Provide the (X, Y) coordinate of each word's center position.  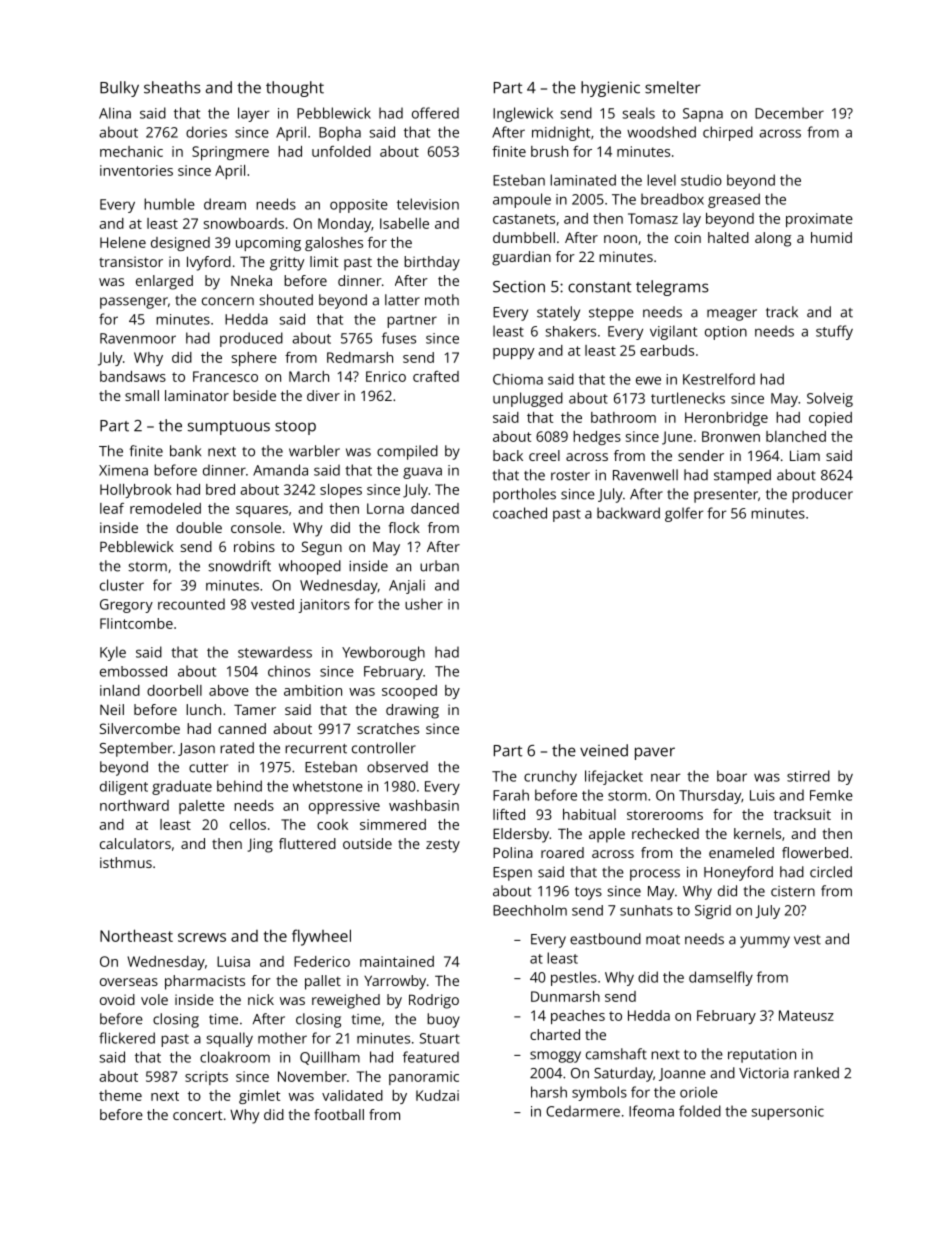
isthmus (126, 862)
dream (225, 204)
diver (323, 395)
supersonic (788, 1113)
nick (261, 999)
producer (822, 495)
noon (620, 239)
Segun (322, 548)
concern (228, 301)
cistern (793, 891)
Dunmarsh (565, 996)
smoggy (555, 1057)
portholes (524, 495)
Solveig (830, 399)
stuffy (834, 332)
